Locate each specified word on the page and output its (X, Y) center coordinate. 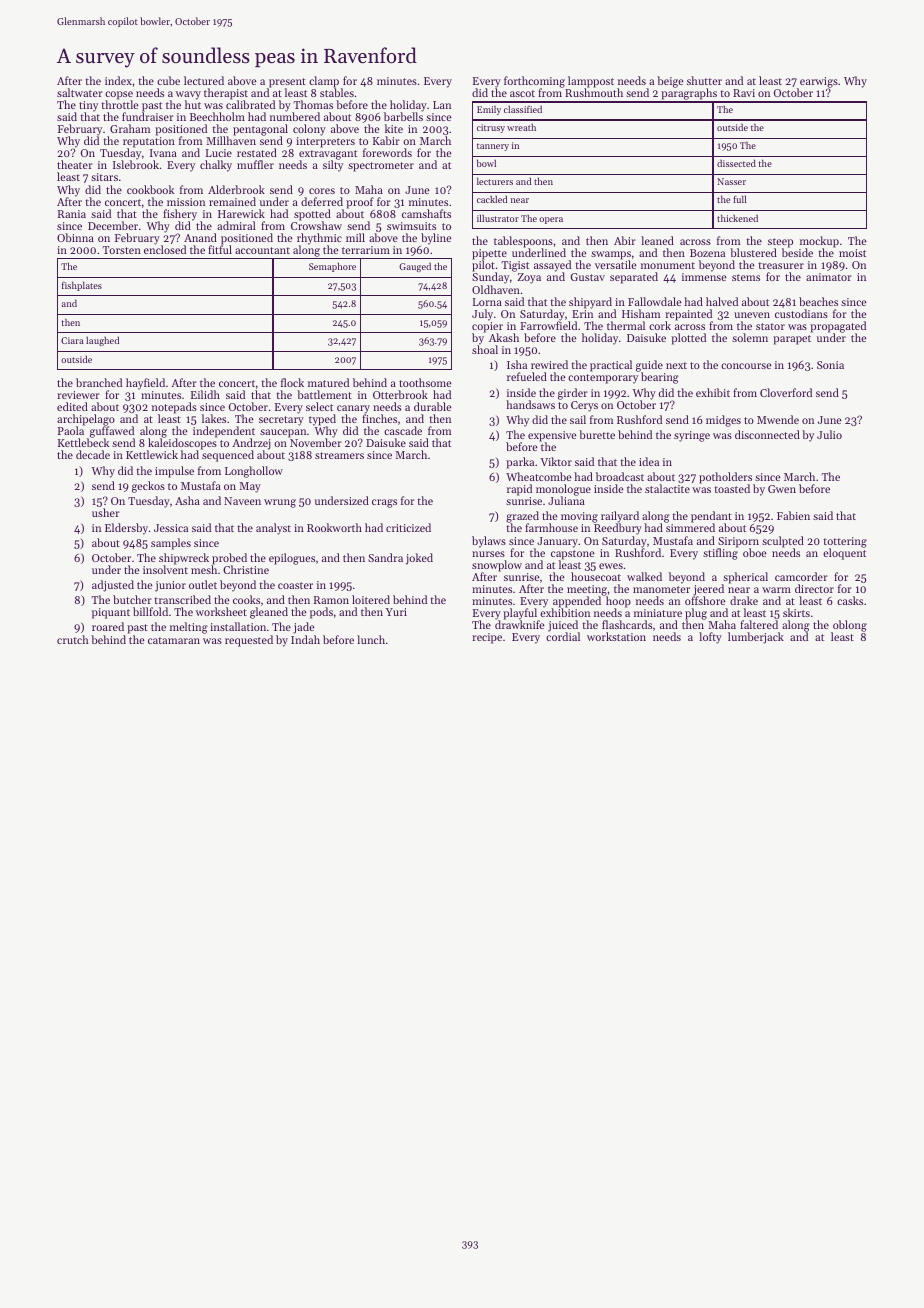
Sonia (830, 365)
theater (75, 164)
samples (171, 544)
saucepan (283, 433)
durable (432, 406)
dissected (736, 163)
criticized (408, 527)
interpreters (325, 142)
